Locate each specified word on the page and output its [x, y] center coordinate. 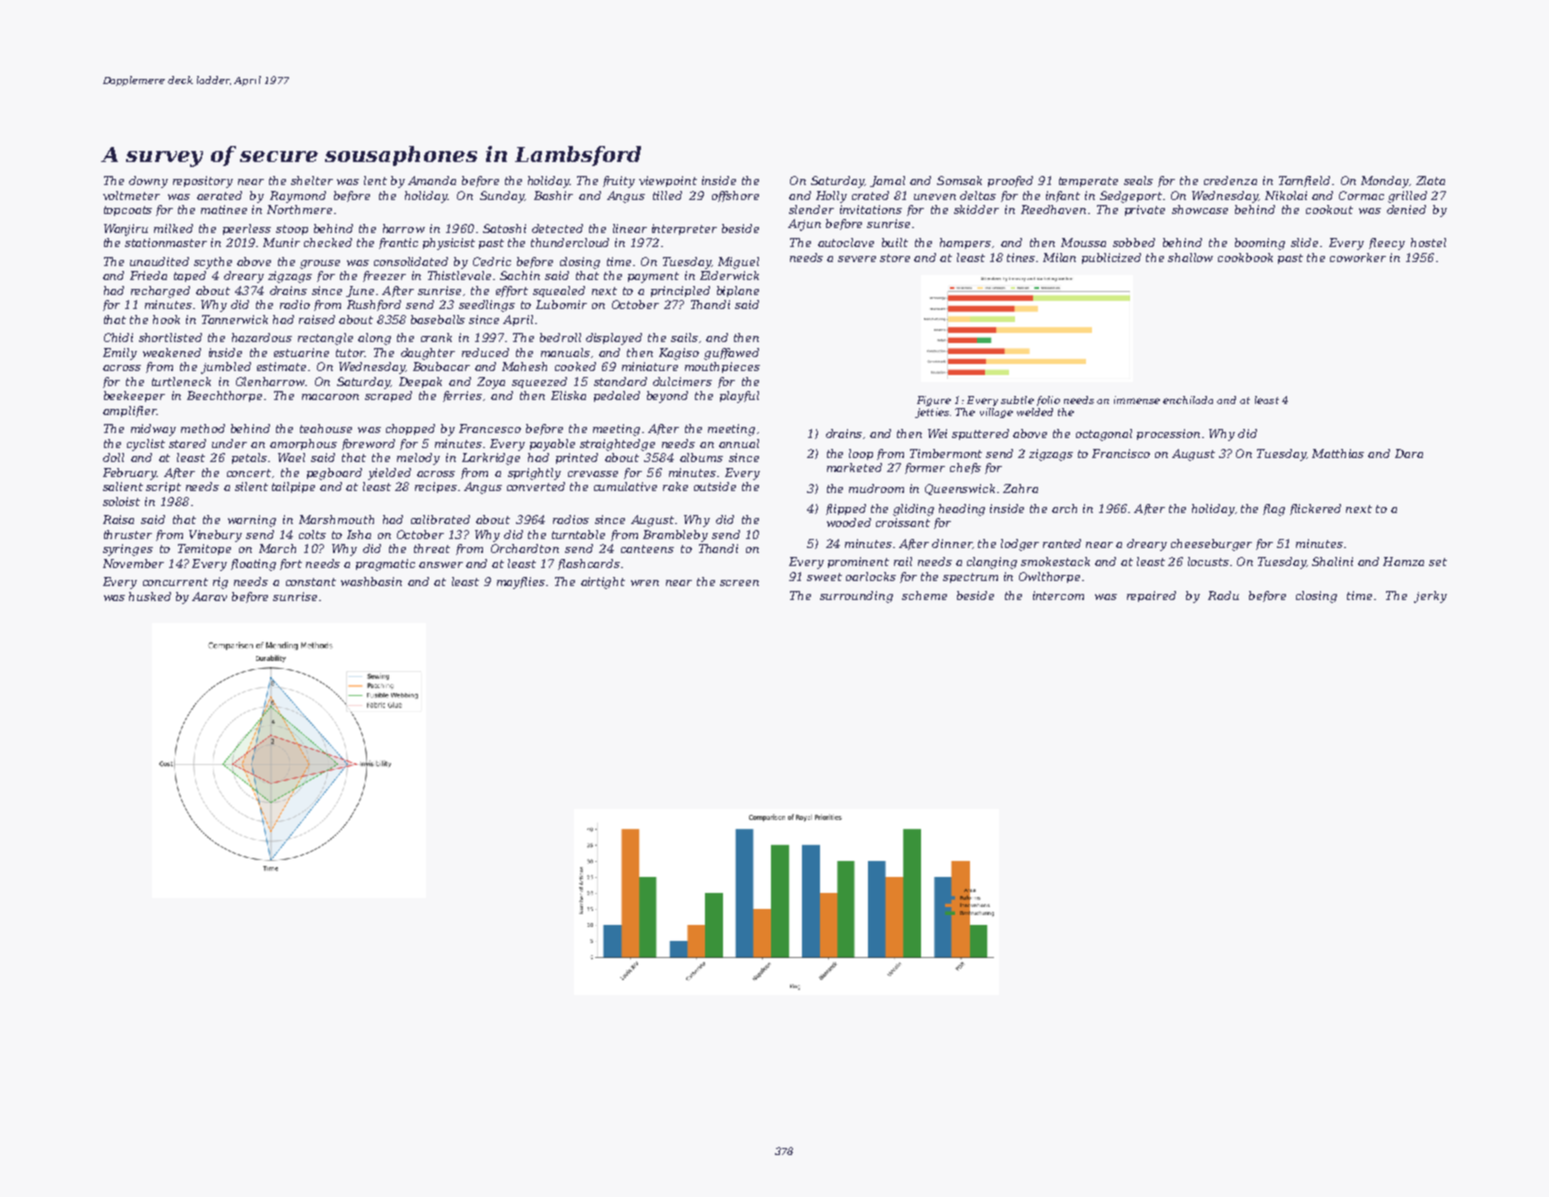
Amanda [432, 180]
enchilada [1188, 400]
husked [150, 596]
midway [153, 430]
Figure [934, 401]
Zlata [1430, 180]
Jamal [887, 181]
